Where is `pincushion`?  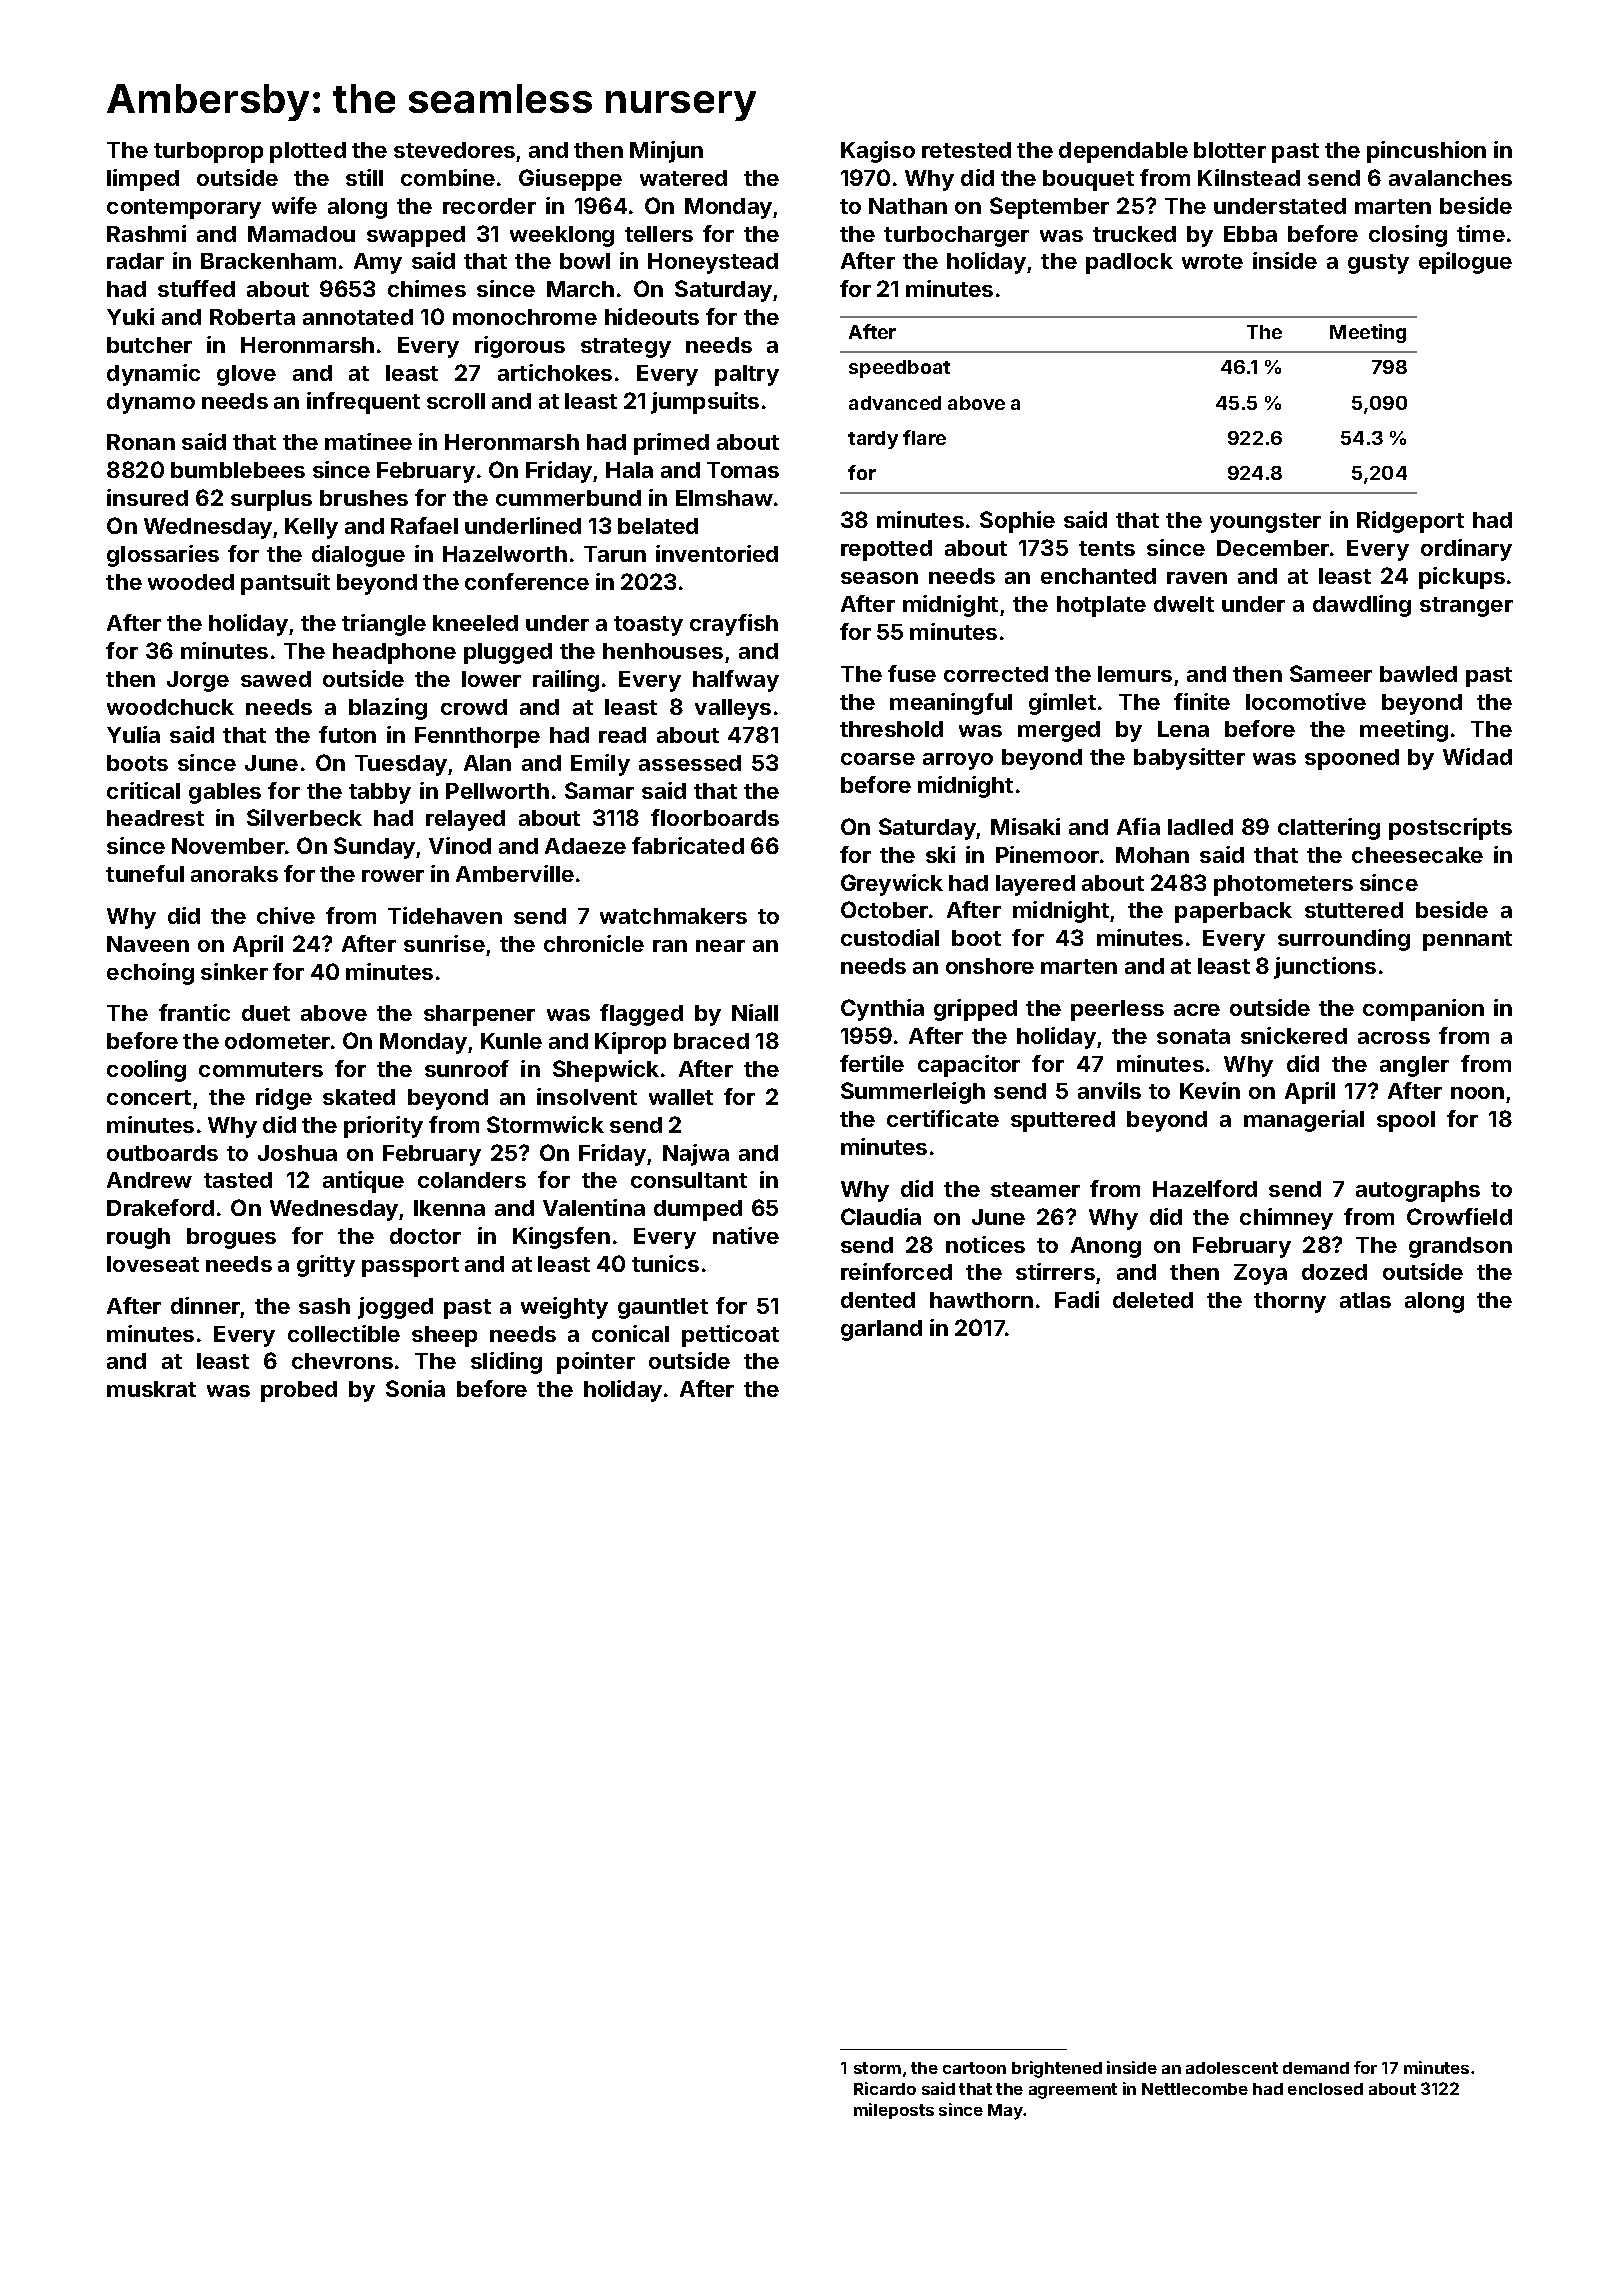 pincushion is located at coordinates (1426, 152).
